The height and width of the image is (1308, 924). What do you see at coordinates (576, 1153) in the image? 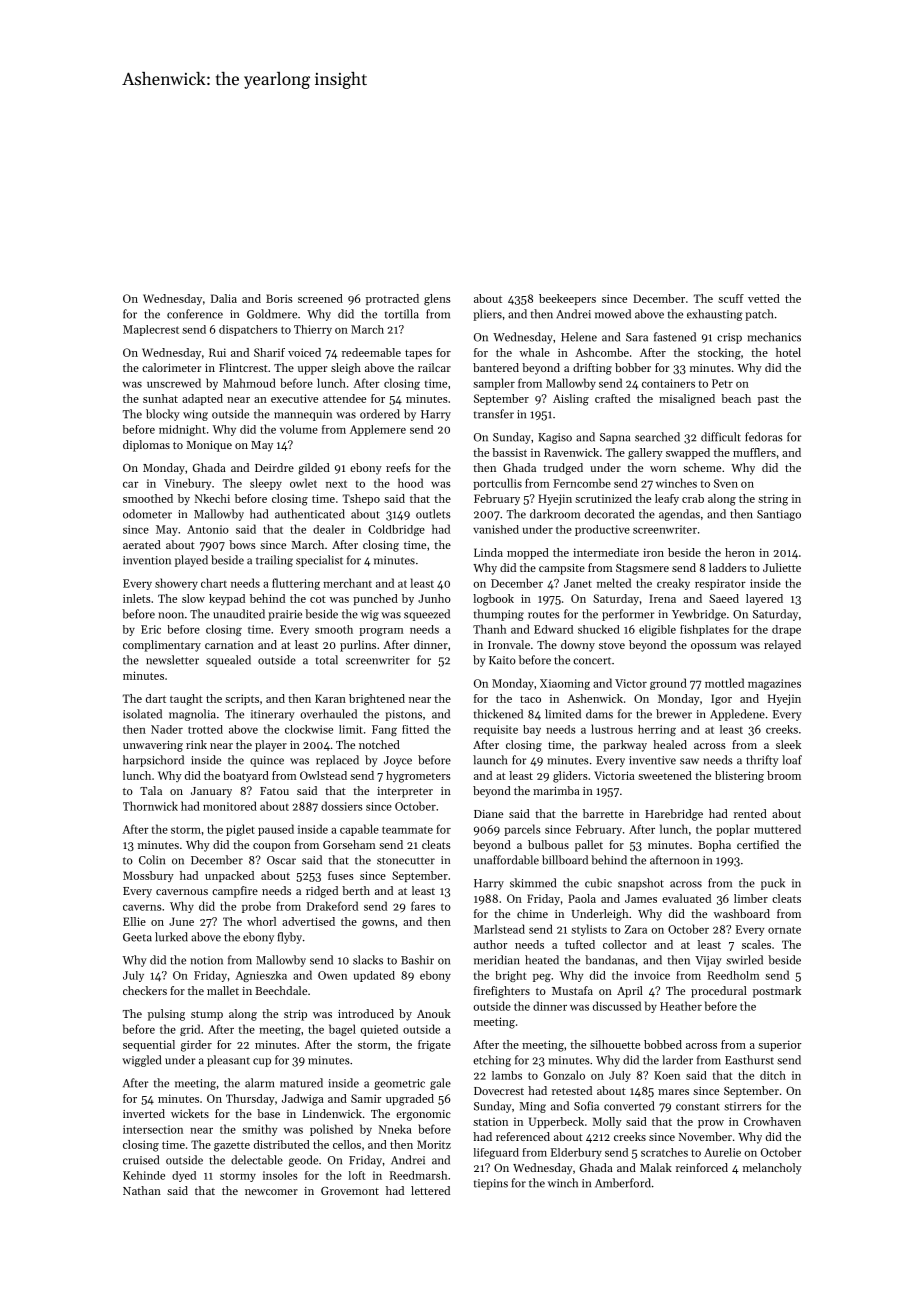
I see `Elderbury` at bounding box center [576, 1153].
